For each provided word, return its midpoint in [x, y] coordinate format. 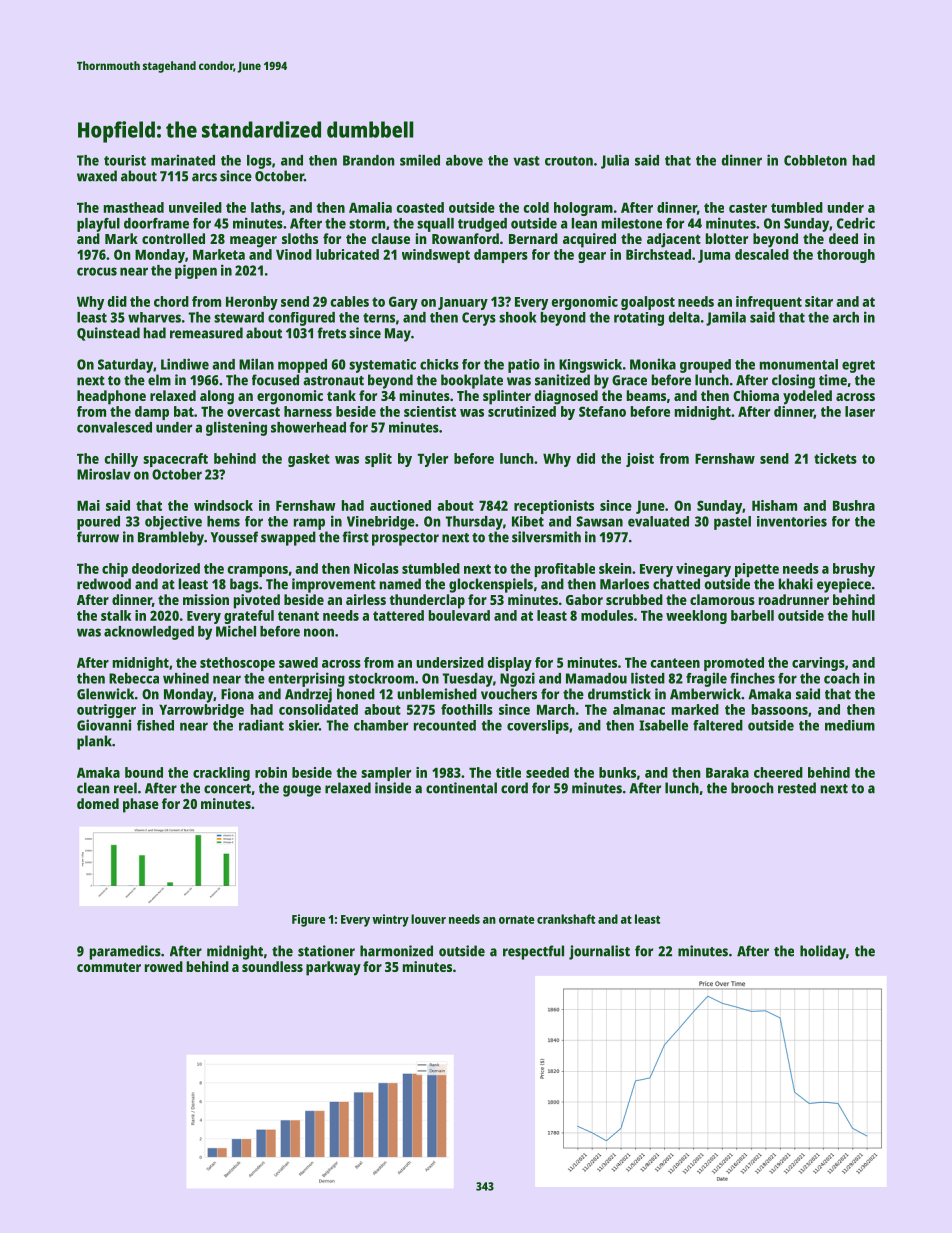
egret [858, 366]
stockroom [381, 678]
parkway [333, 968]
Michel [236, 631]
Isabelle [663, 725]
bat [184, 411]
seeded [547, 772]
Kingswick [590, 366]
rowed [164, 966]
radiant [261, 725]
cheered [778, 772]
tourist [125, 160]
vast [526, 161]
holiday [823, 952]
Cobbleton [815, 160]
